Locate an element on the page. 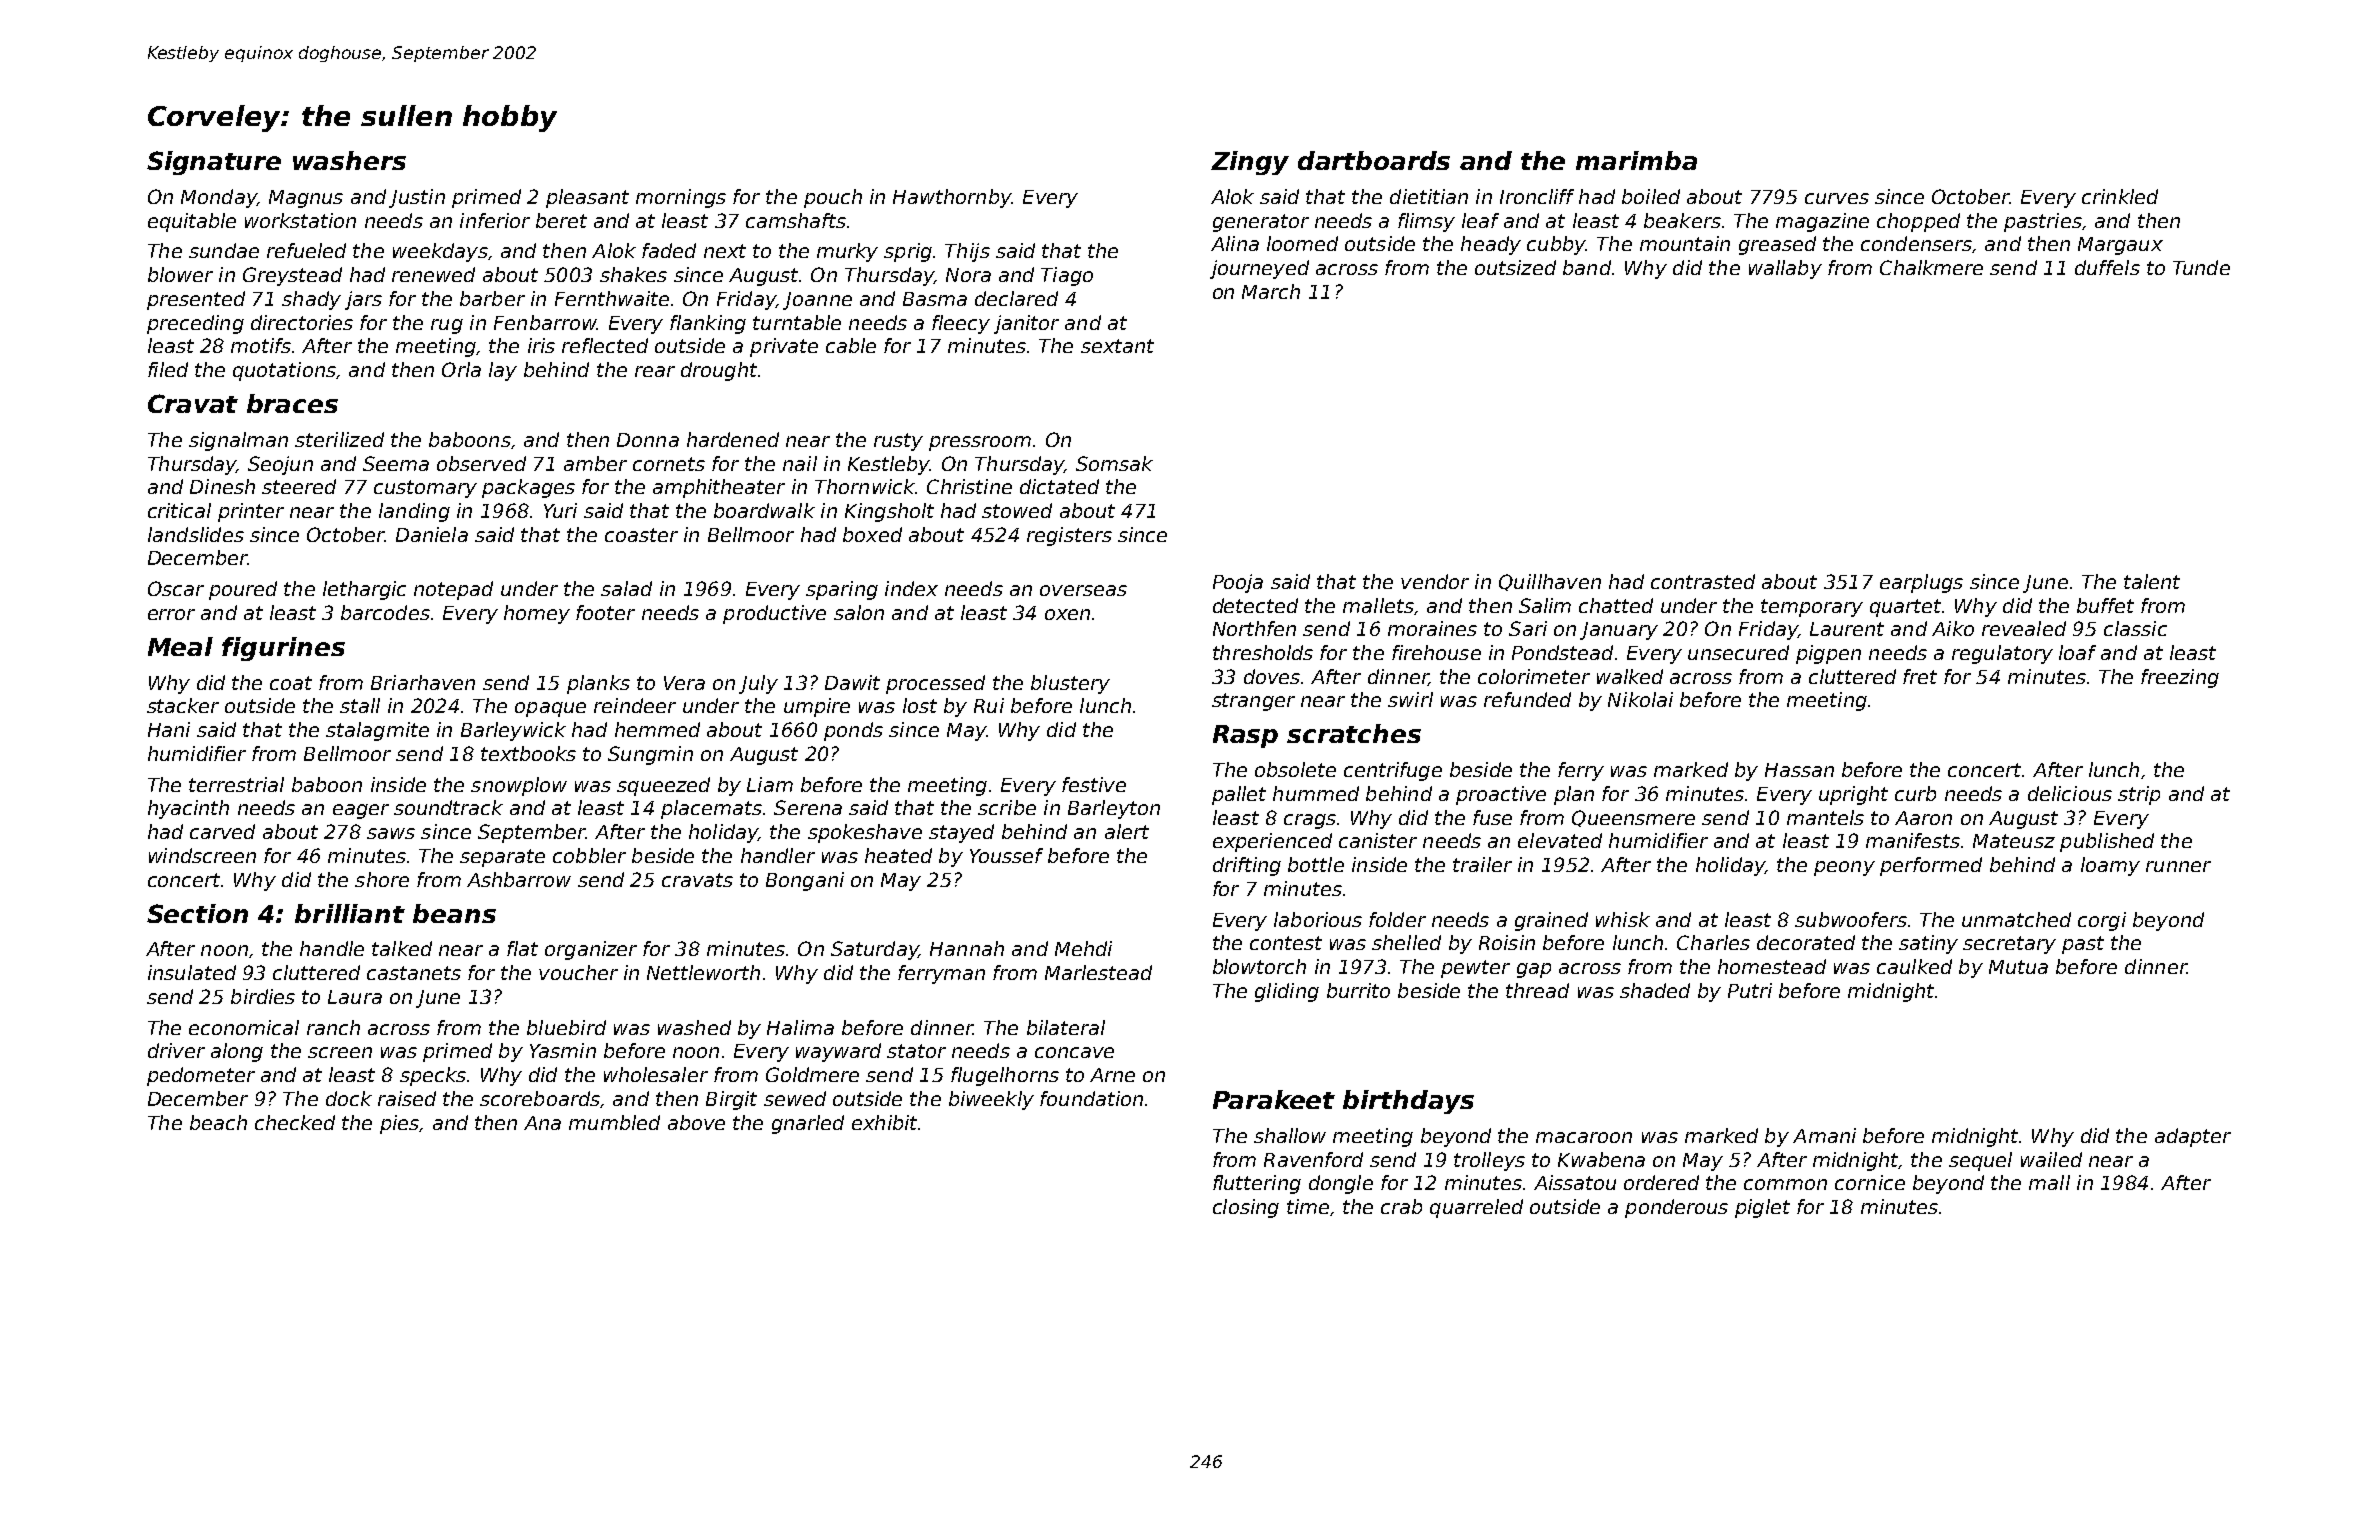 The height and width of the document is (1540, 2380). driver is located at coordinates (176, 1050).
